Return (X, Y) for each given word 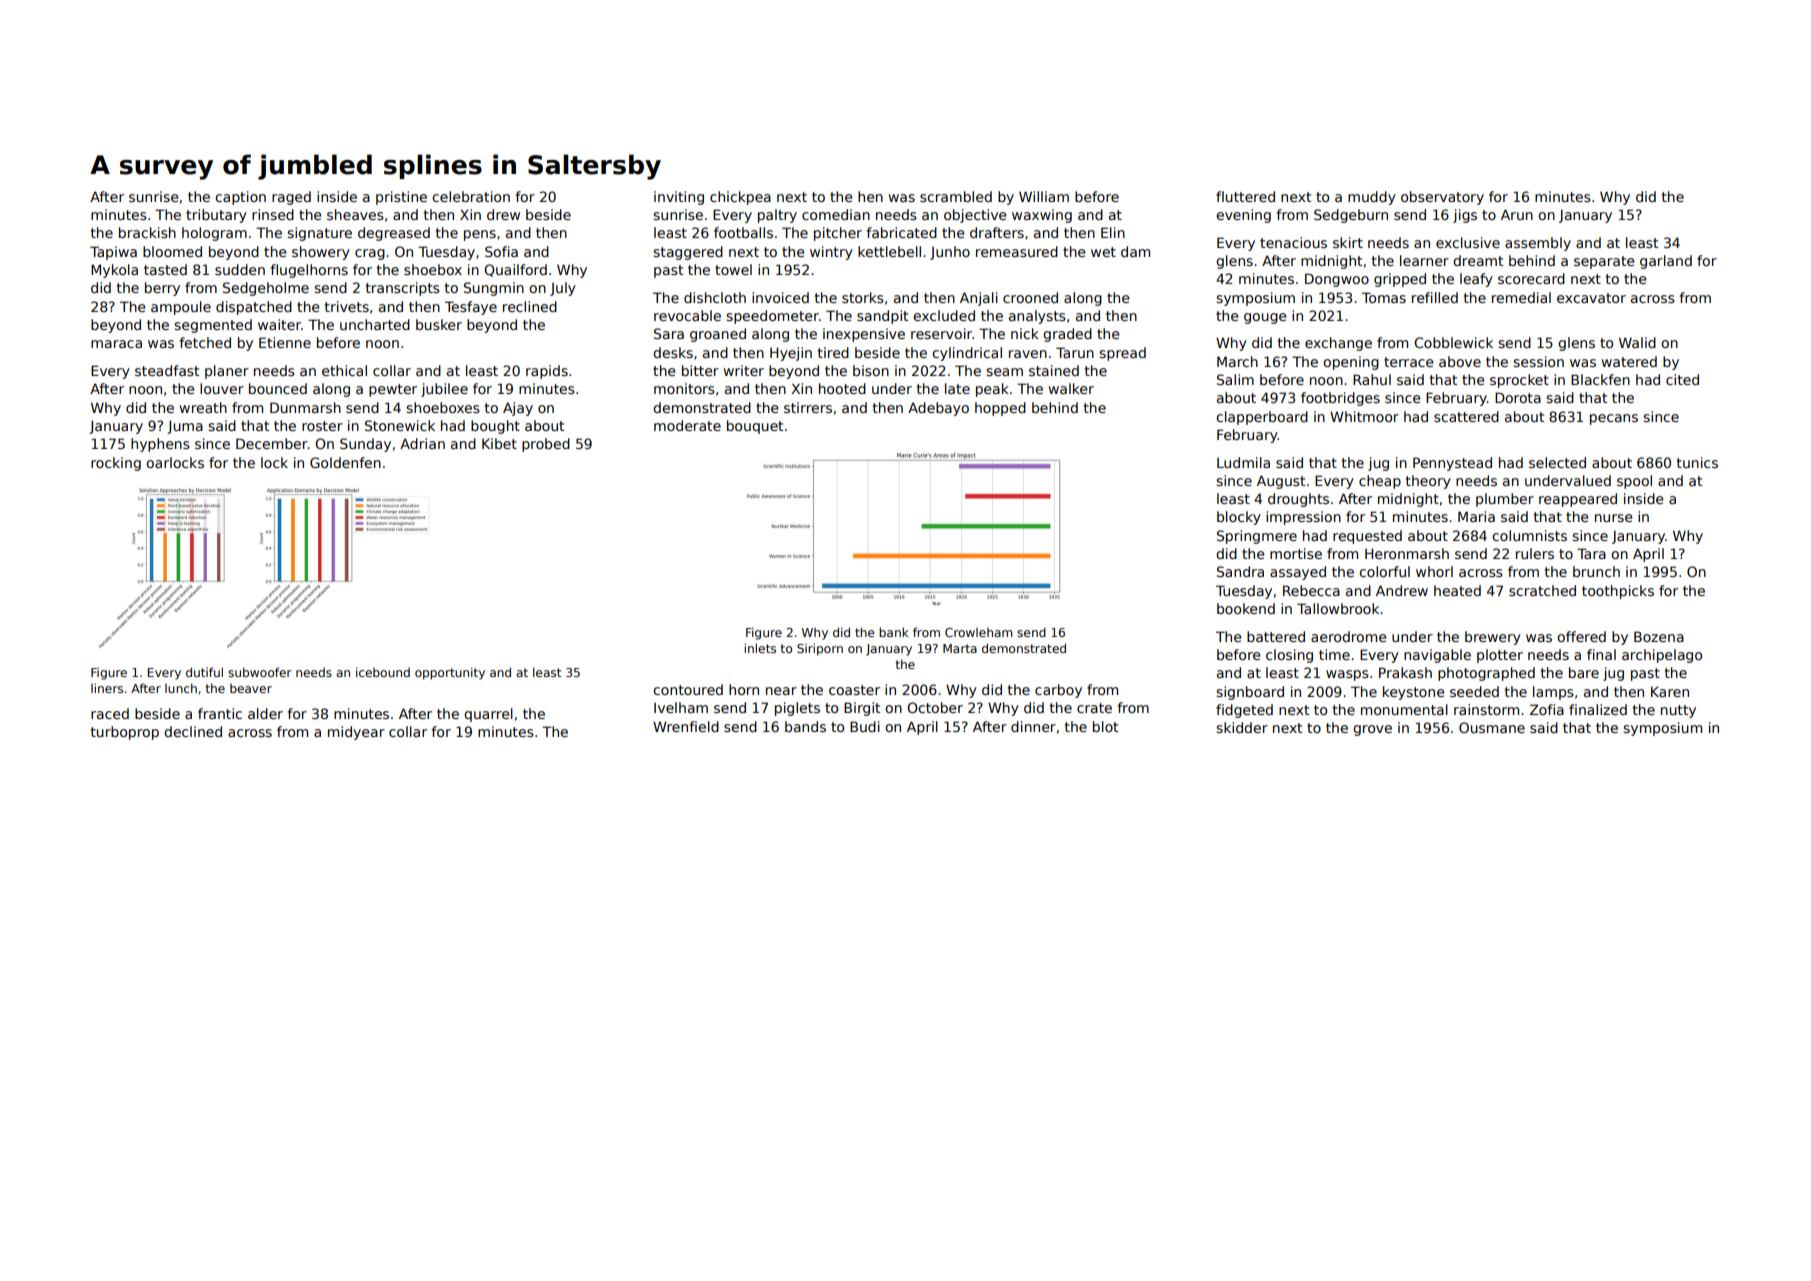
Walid (1637, 342)
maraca (116, 344)
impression (1303, 518)
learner (1424, 260)
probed (546, 445)
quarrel (488, 715)
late (957, 388)
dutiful (204, 672)
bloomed (172, 251)
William (1044, 196)
